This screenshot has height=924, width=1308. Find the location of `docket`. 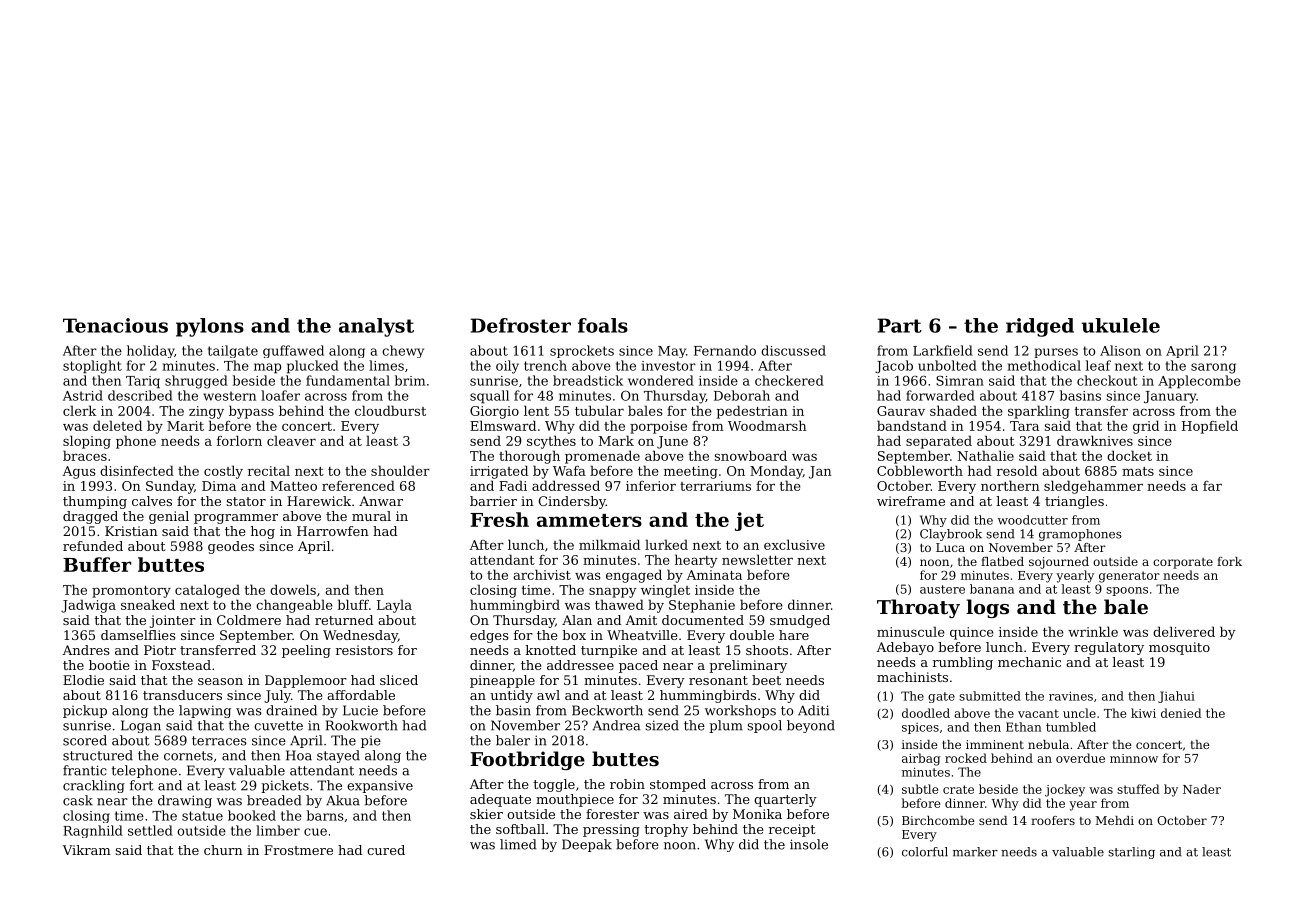

docket is located at coordinates (1129, 455).
